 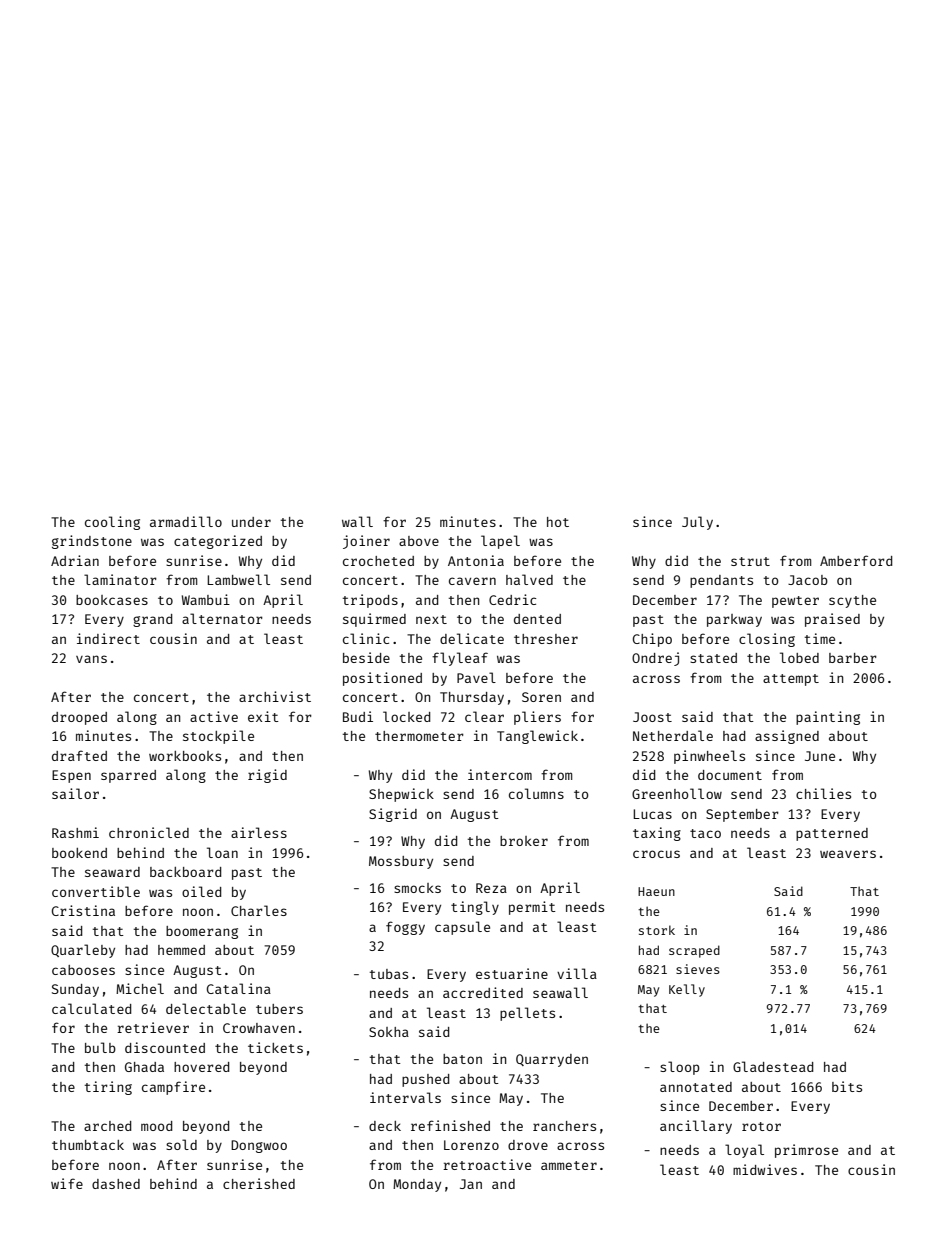 What do you see at coordinates (275, 696) in the document?
I see `archivist` at bounding box center [275, 696].
